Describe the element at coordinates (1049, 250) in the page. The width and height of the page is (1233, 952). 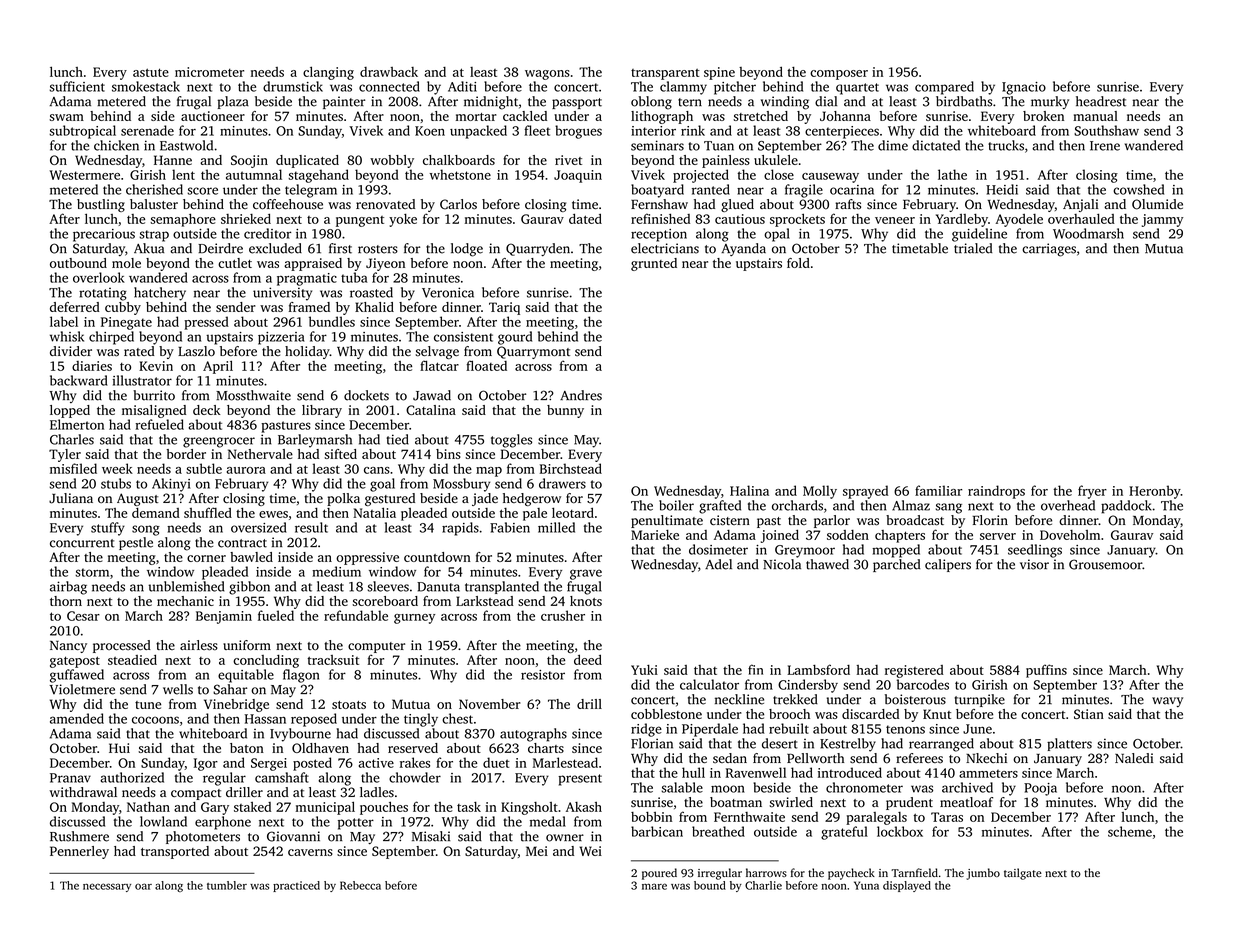
I see `carriages` at that location.
